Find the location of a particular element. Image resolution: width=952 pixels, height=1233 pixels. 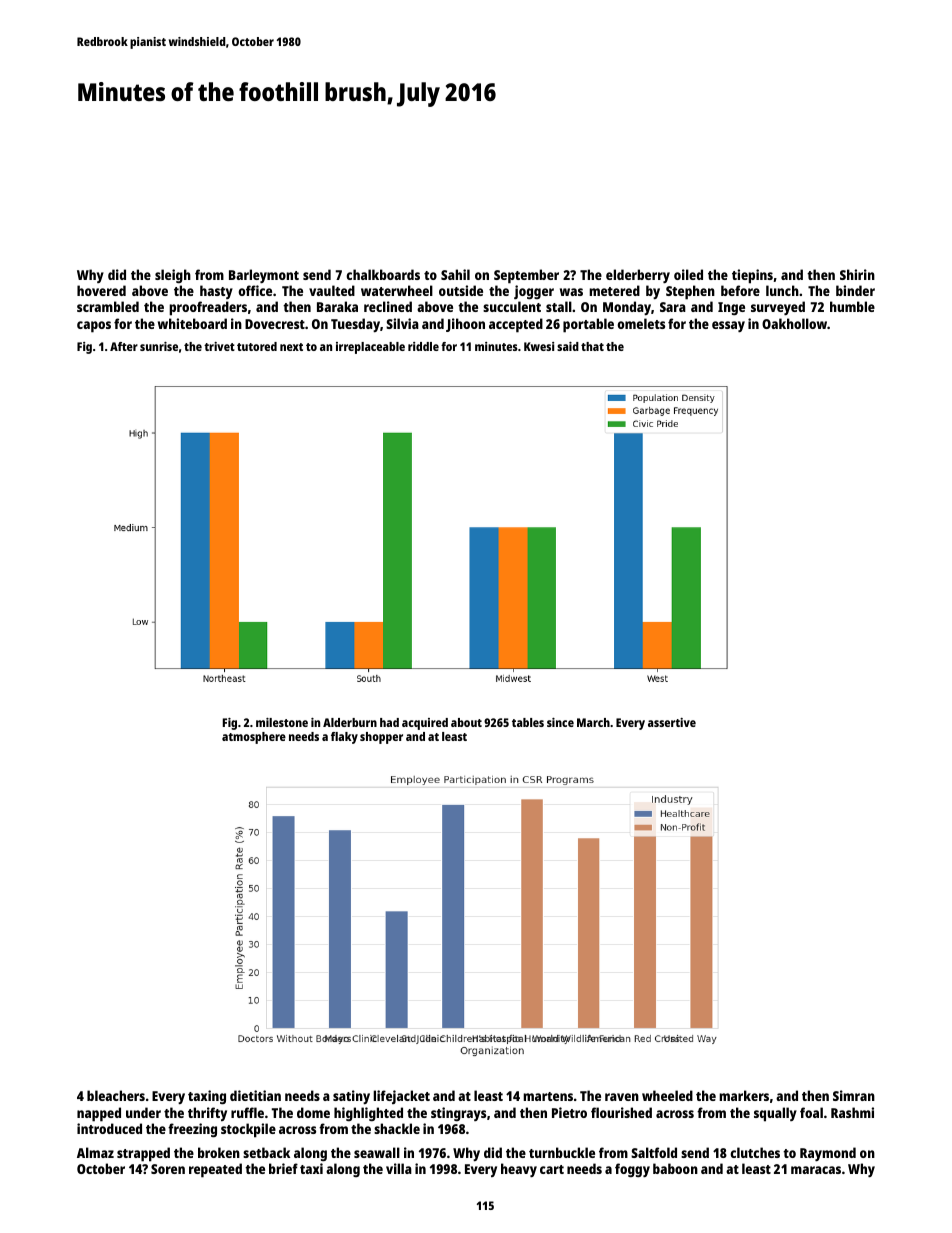

capos is located at coordinates (94, 327).
